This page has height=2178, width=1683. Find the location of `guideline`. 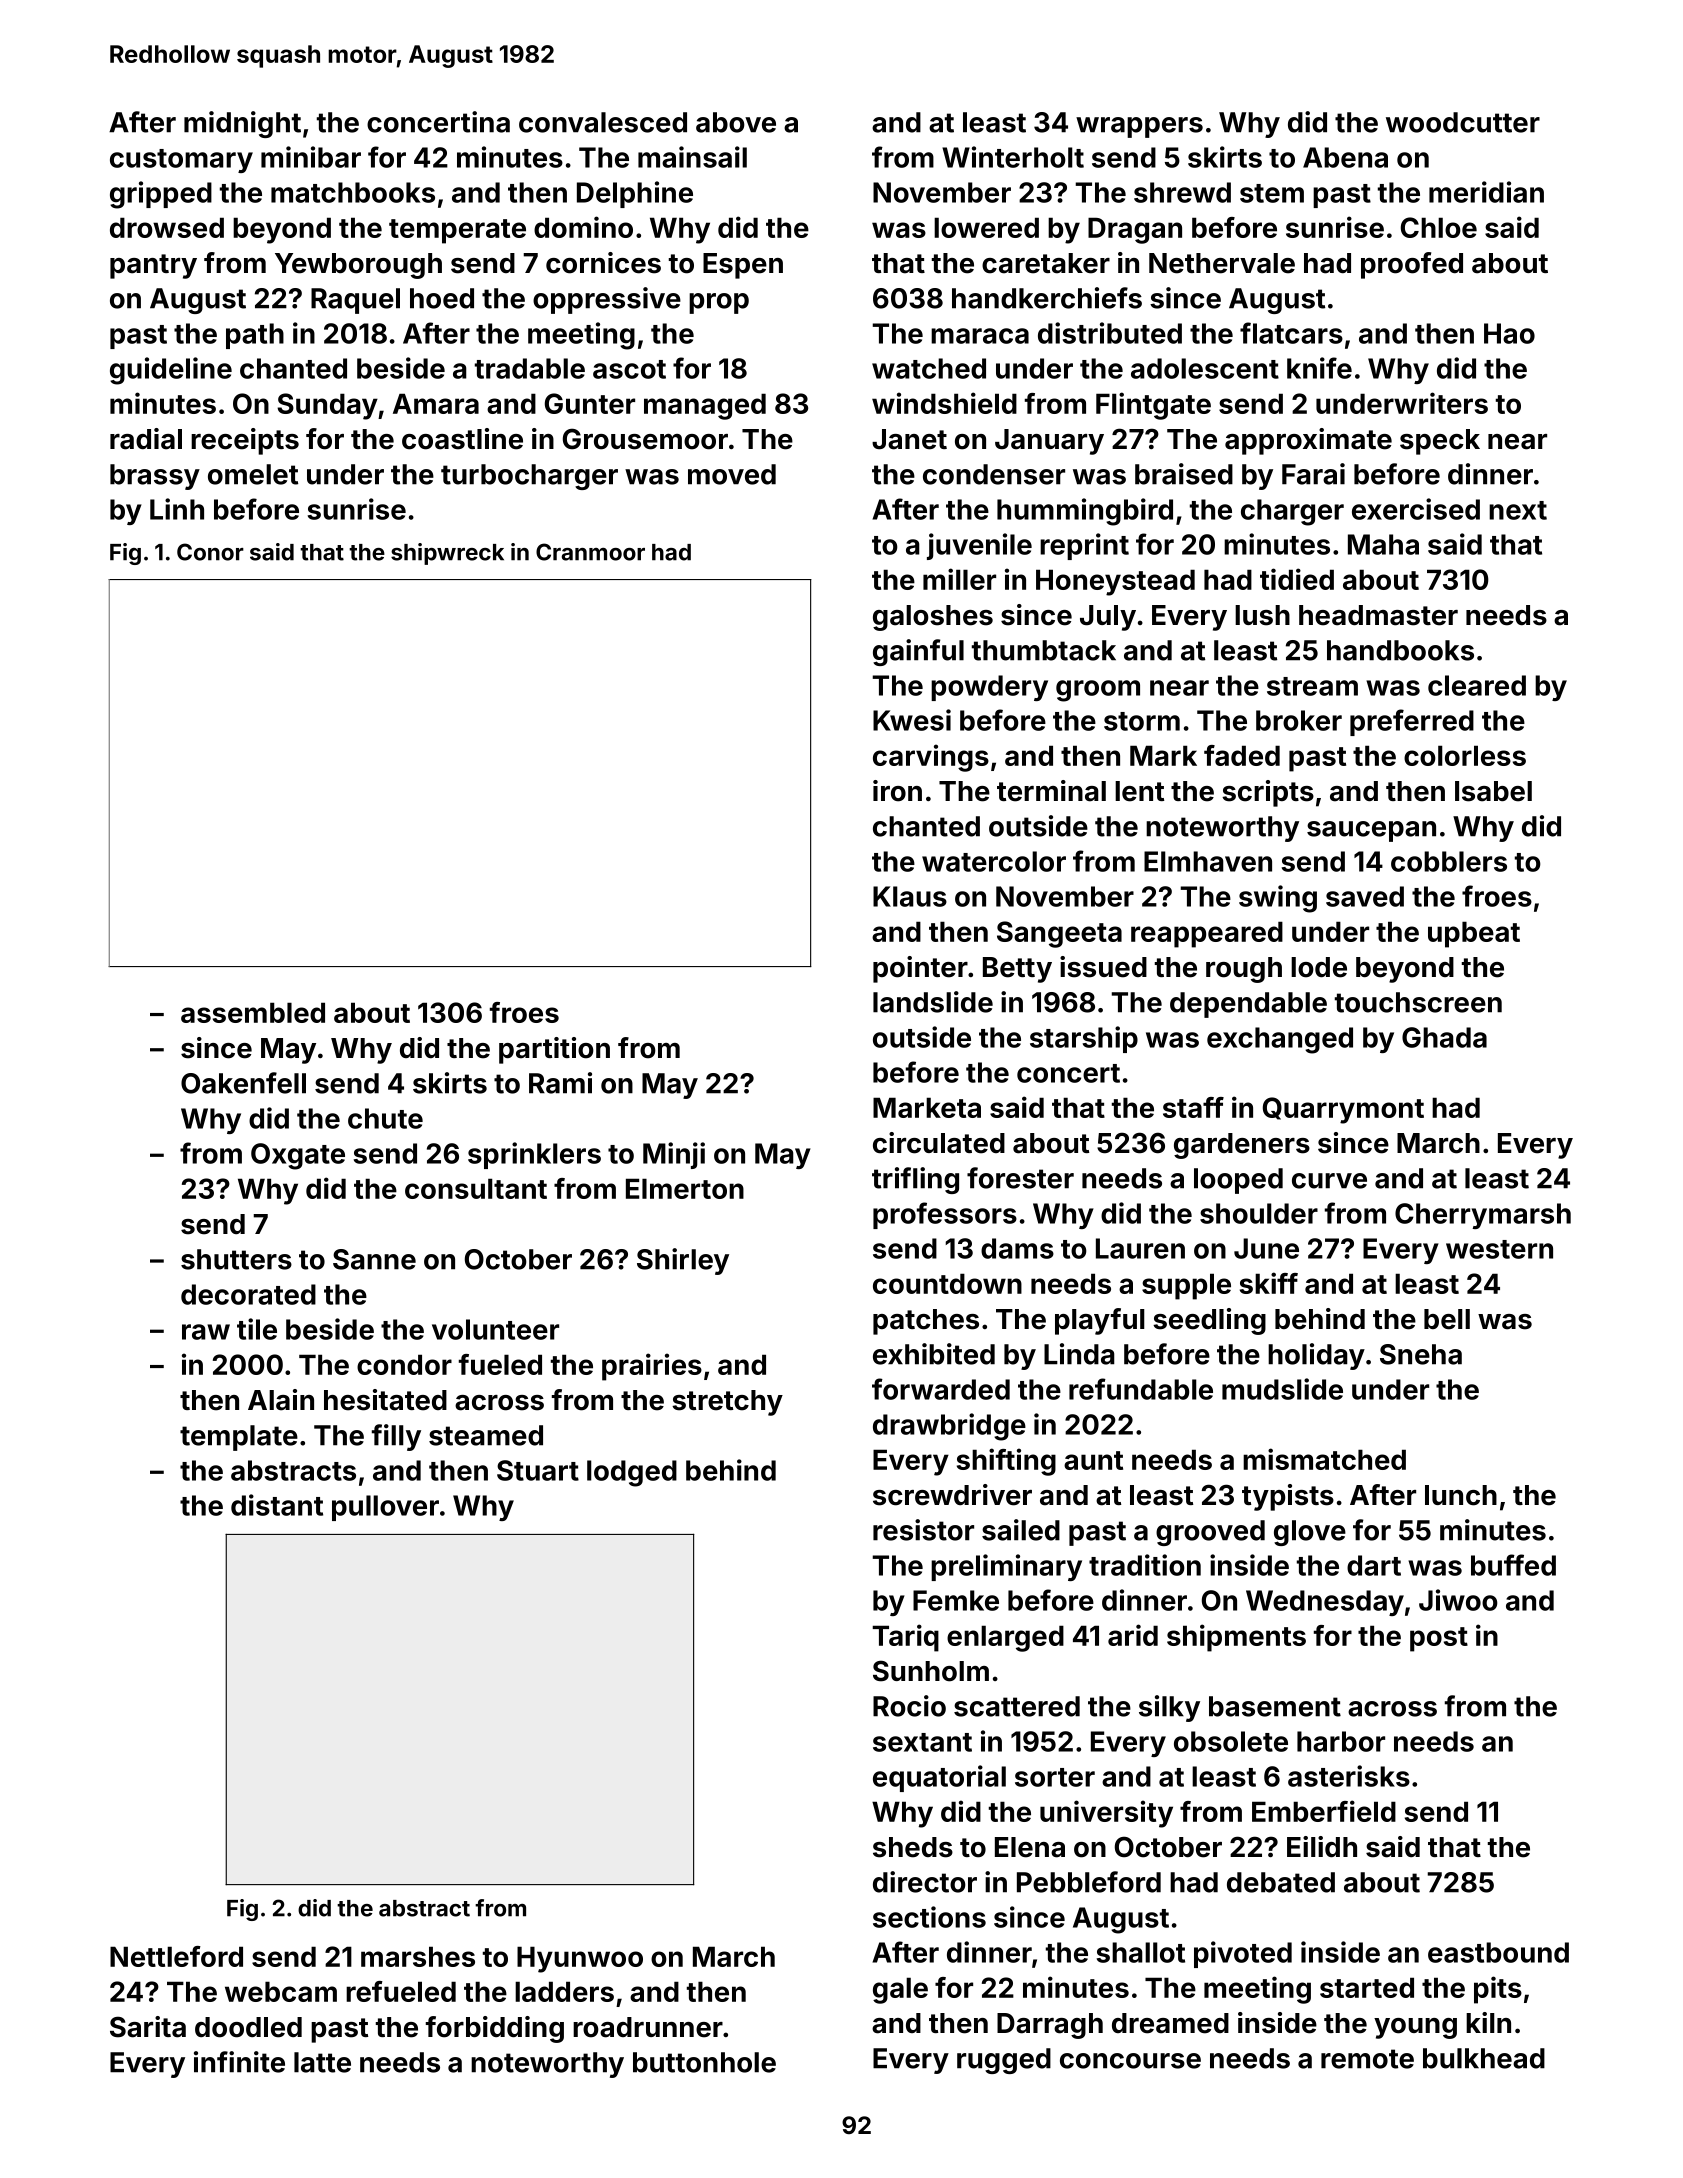

guideline is located at coordinates (171, 371).
